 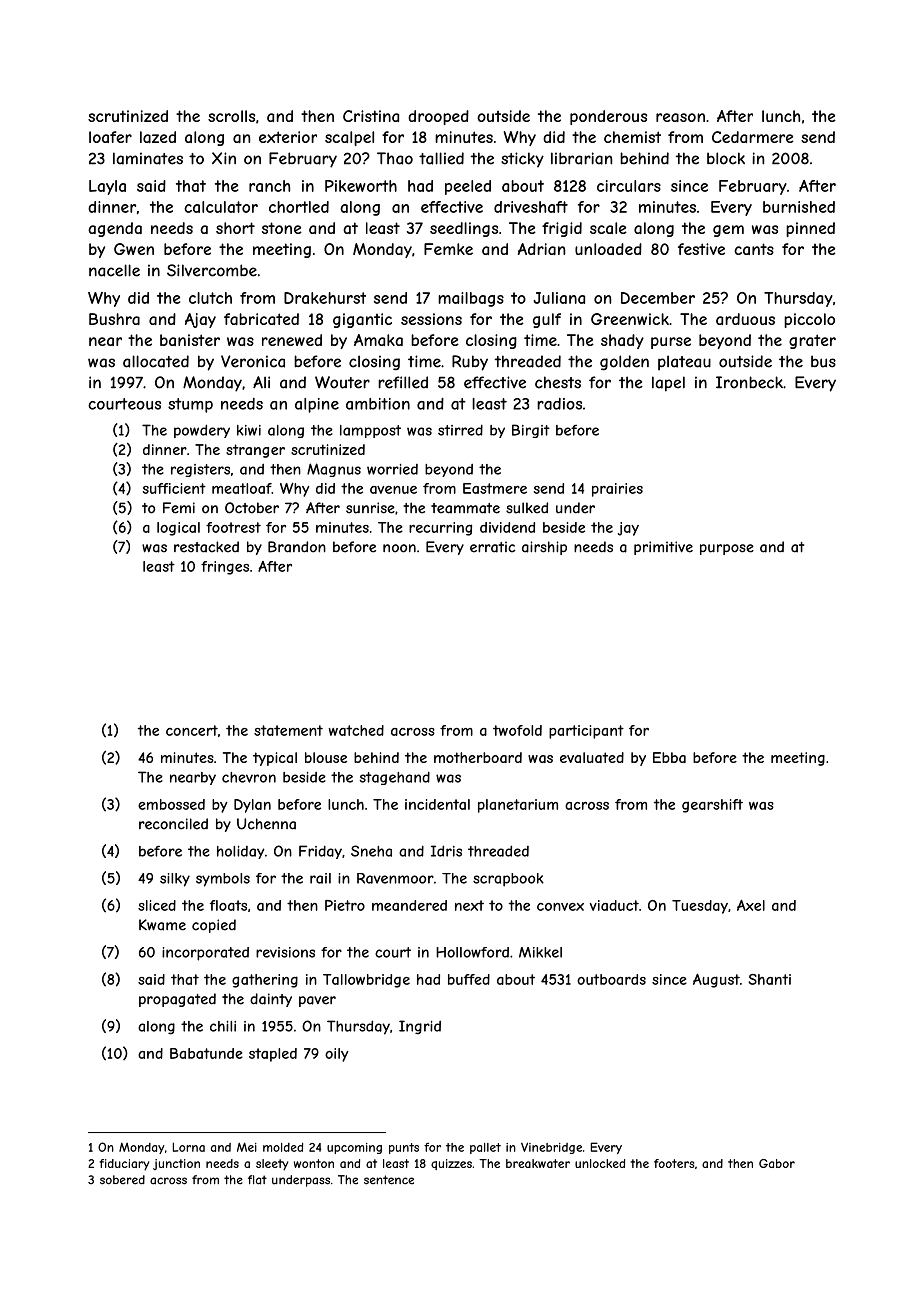 I want to click on incorporated, so click(x=205, y=954).
